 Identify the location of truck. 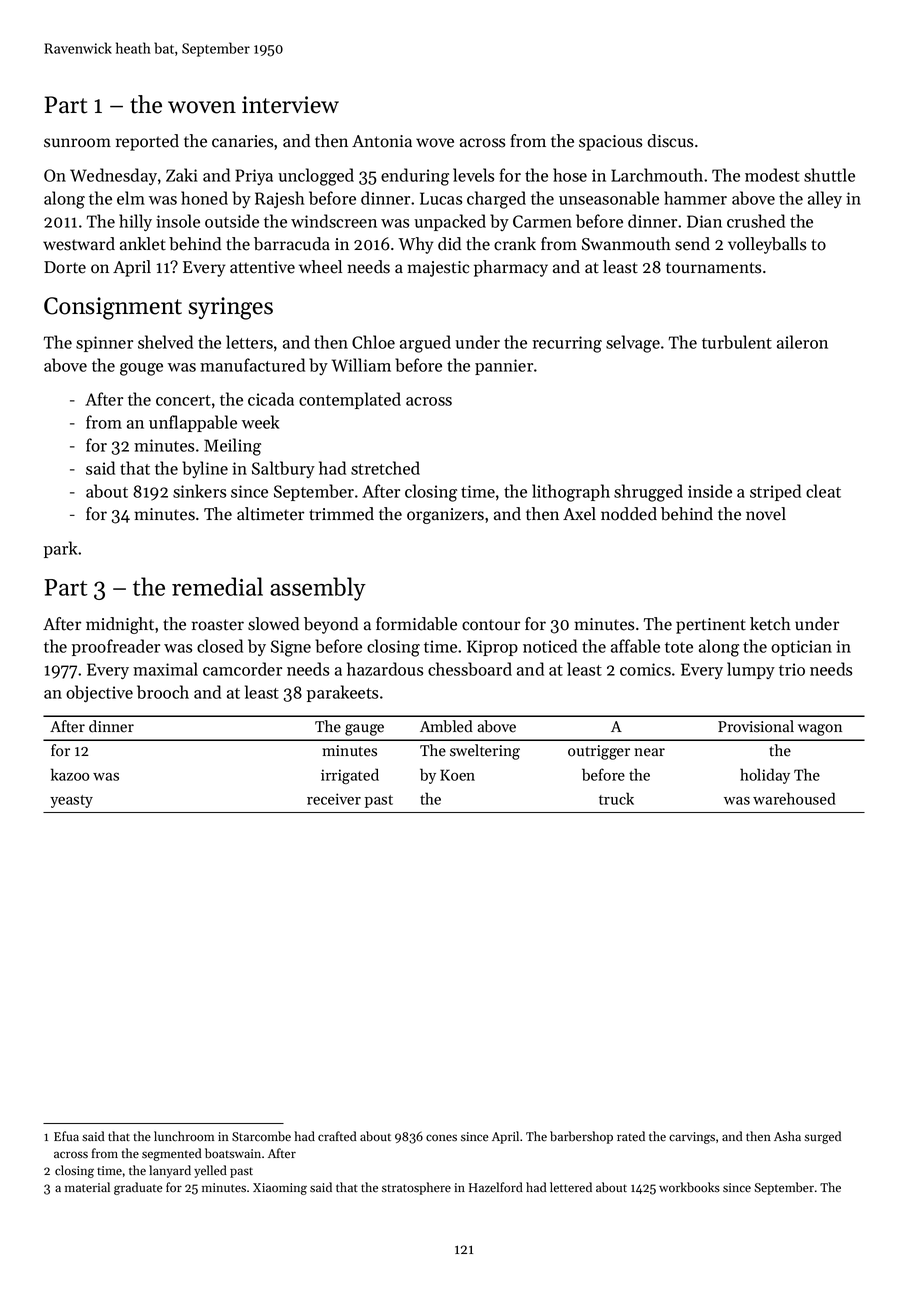
(616, 798).
